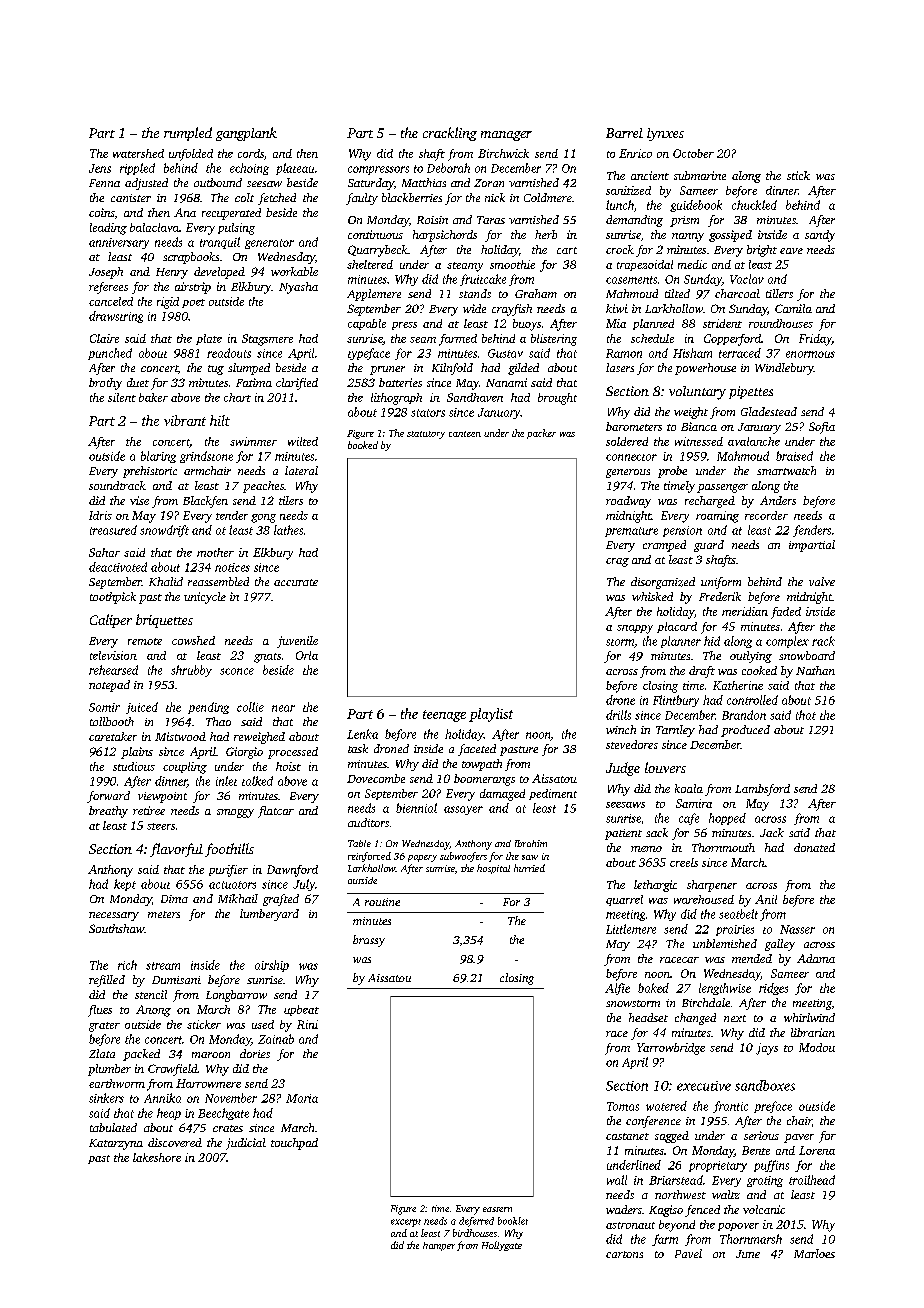 This page has height=1308, width=924. What do you see at coordinates (188, 134) in the page?
I see `rumpled` at bounding box center [188, 134].
